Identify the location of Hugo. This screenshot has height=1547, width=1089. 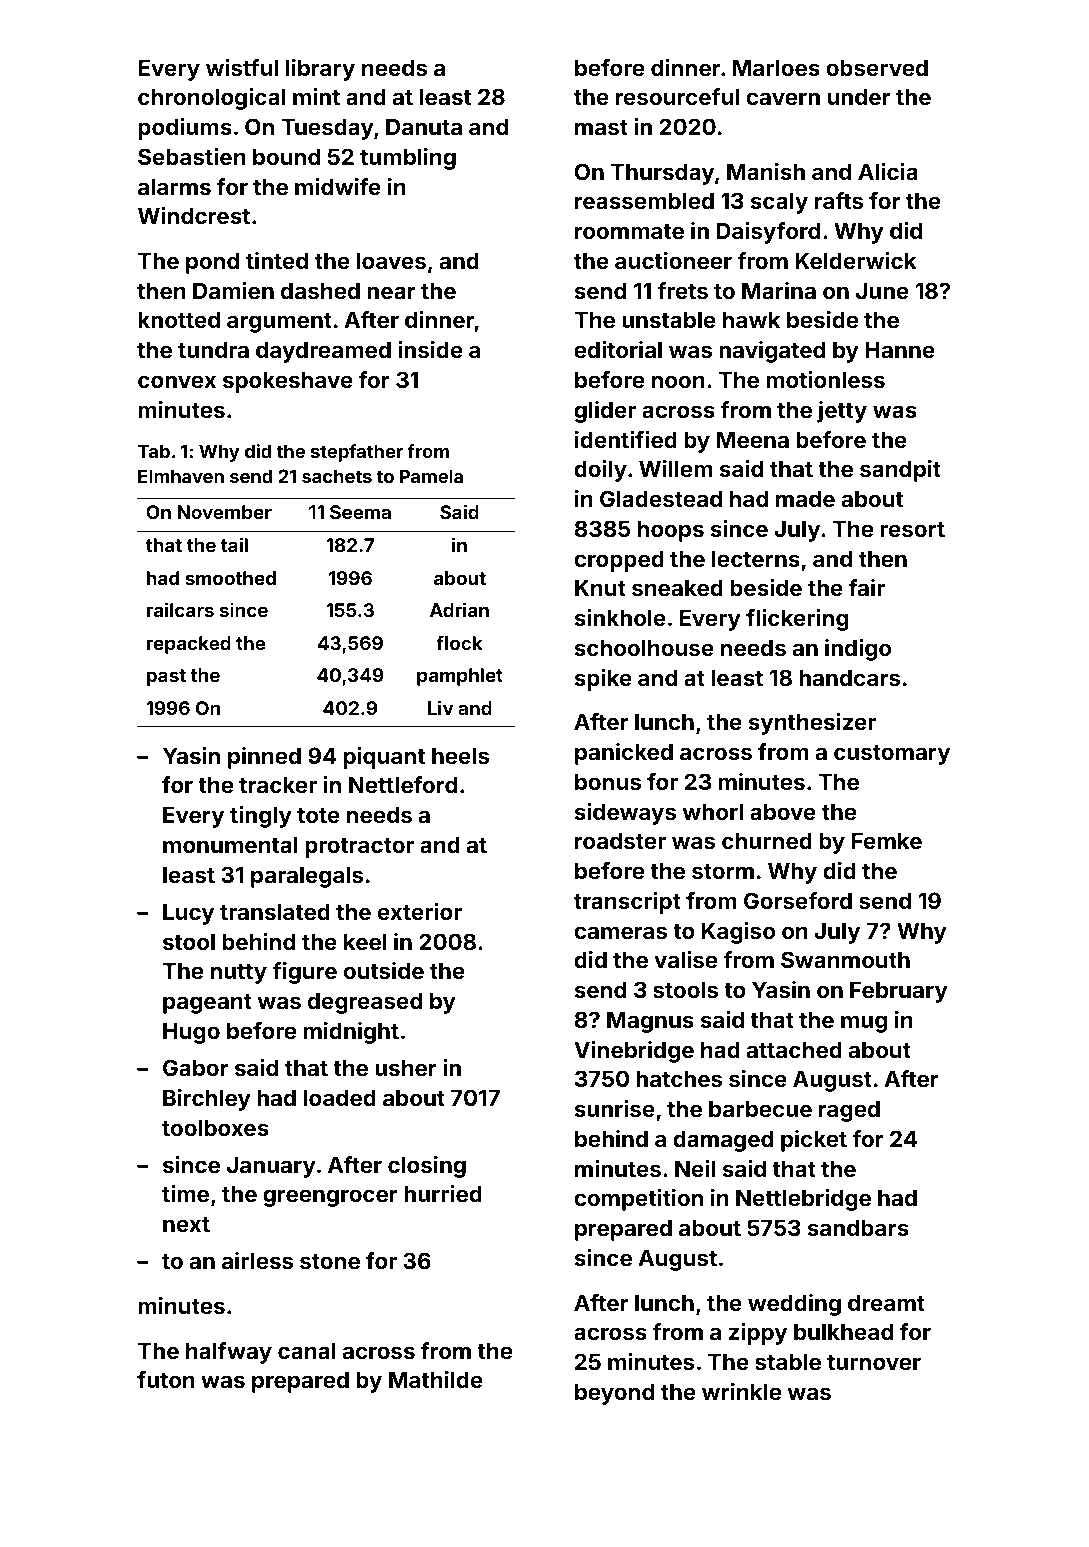
(191, 1033).
